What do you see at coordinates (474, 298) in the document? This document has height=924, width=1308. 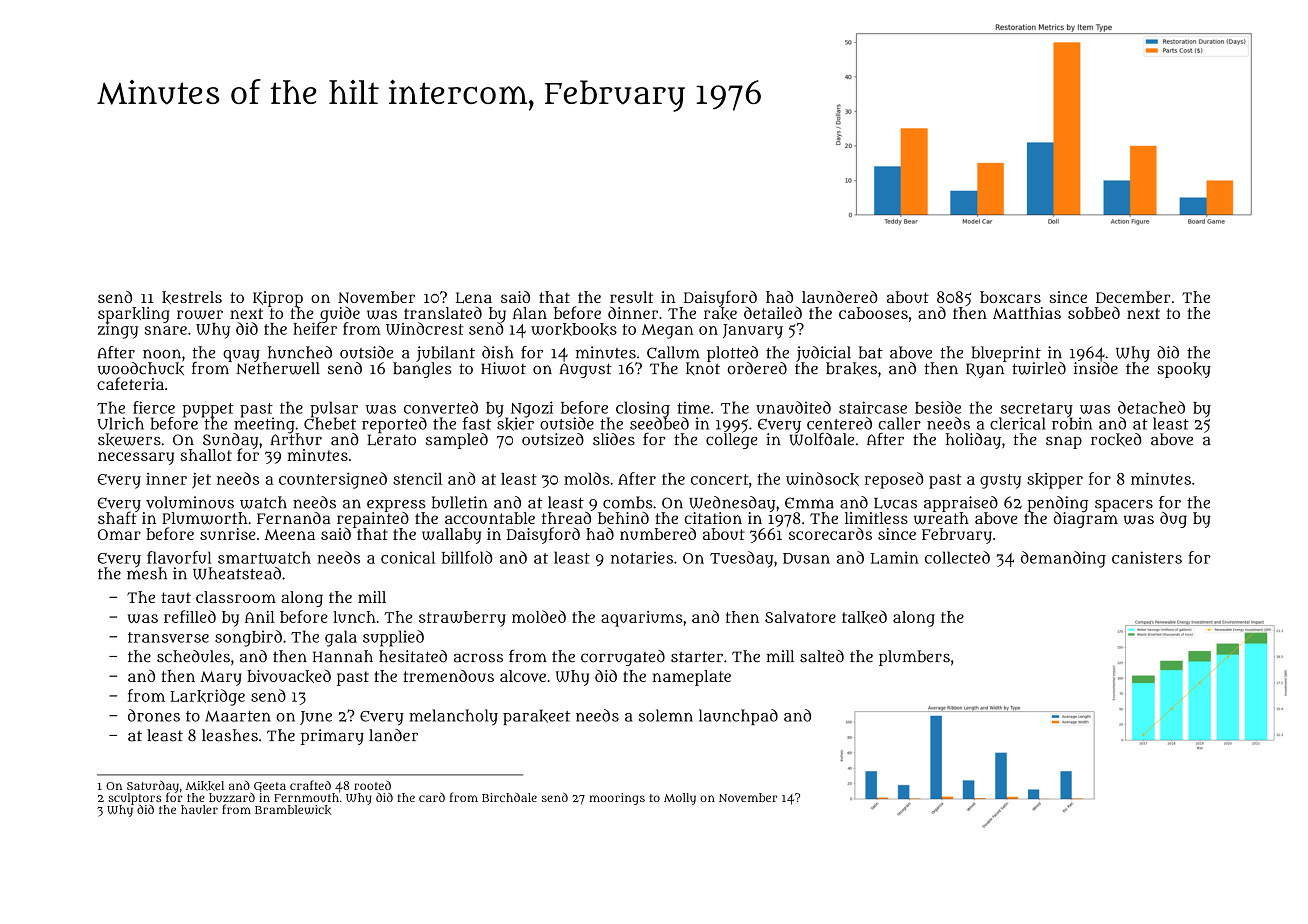 I see `Lena` at bounding box center [474, 298].
